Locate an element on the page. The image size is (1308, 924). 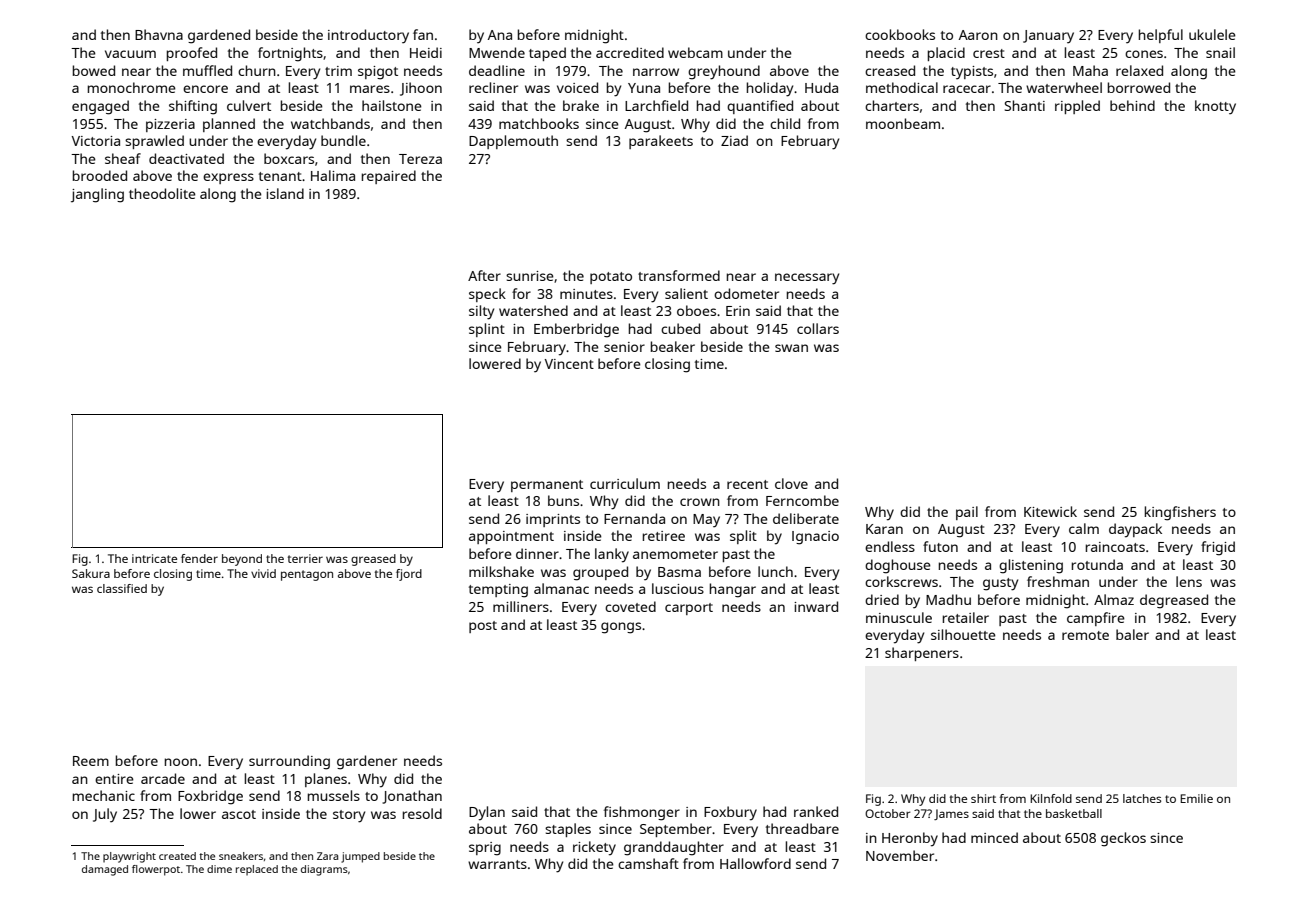
necessary is located at coordinates (807, 279).
